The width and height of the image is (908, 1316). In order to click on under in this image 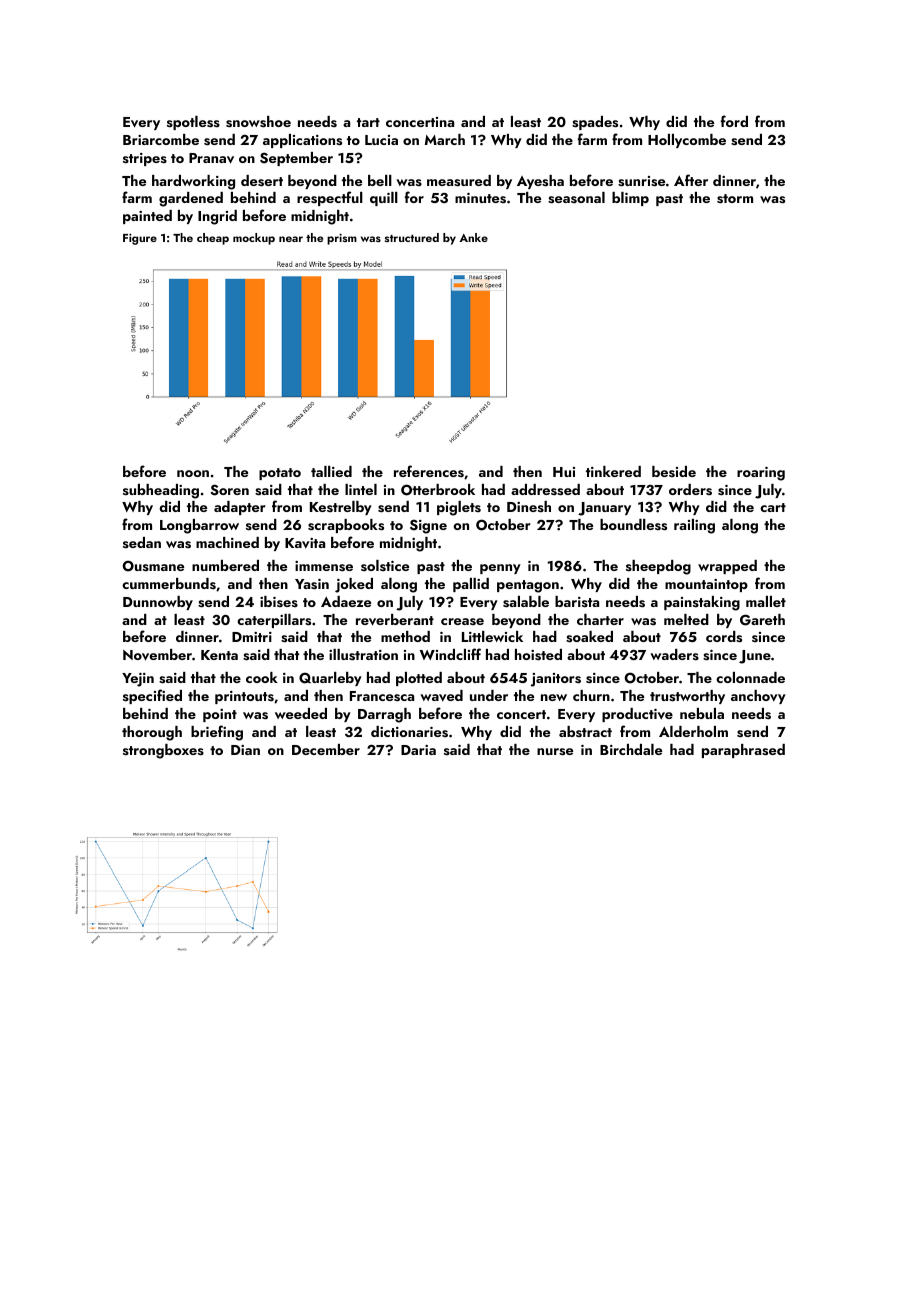, I will do `click(489, 695)`.
